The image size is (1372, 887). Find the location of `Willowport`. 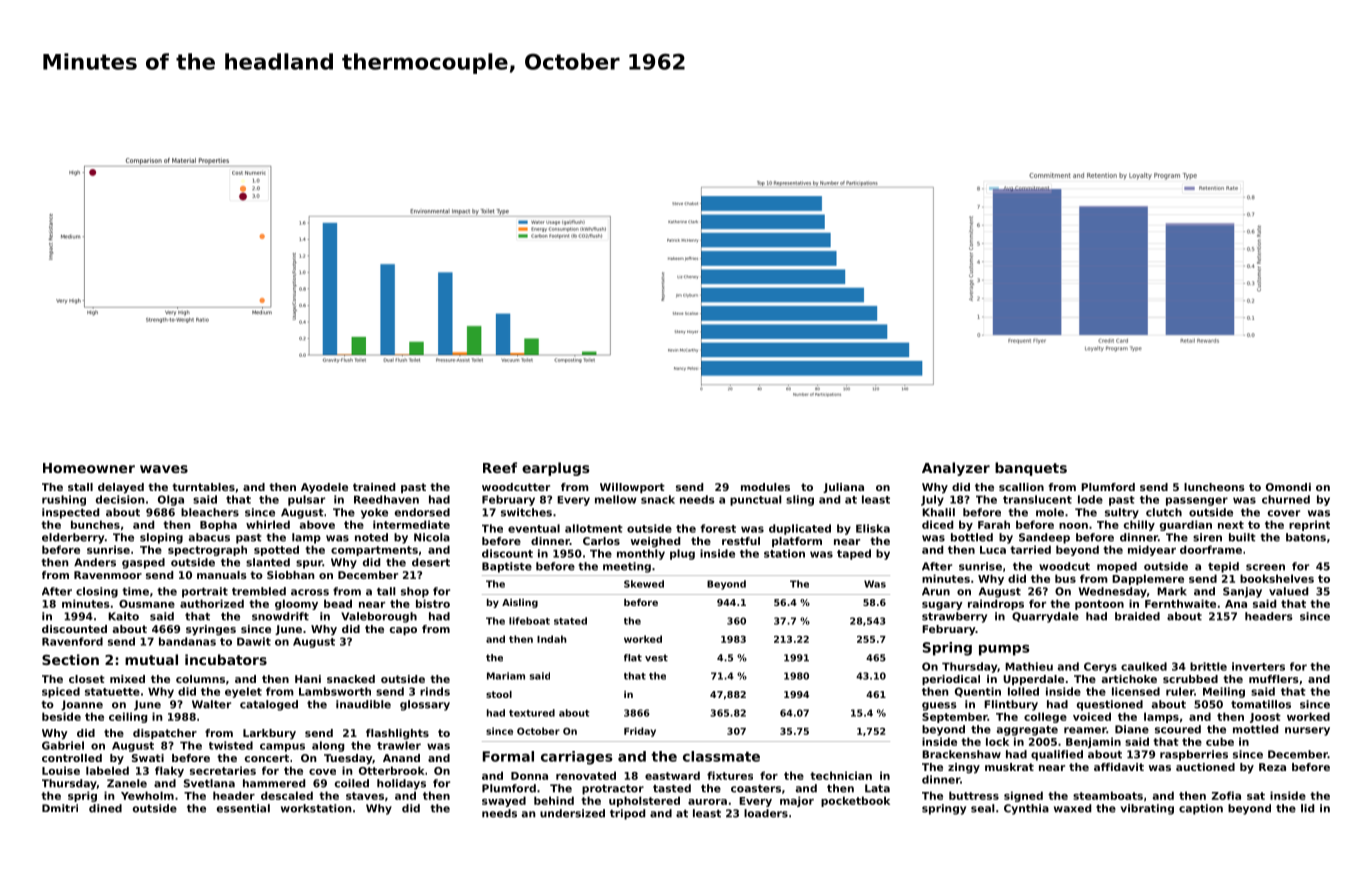

Willowport is located at coordinates (632, 488).
